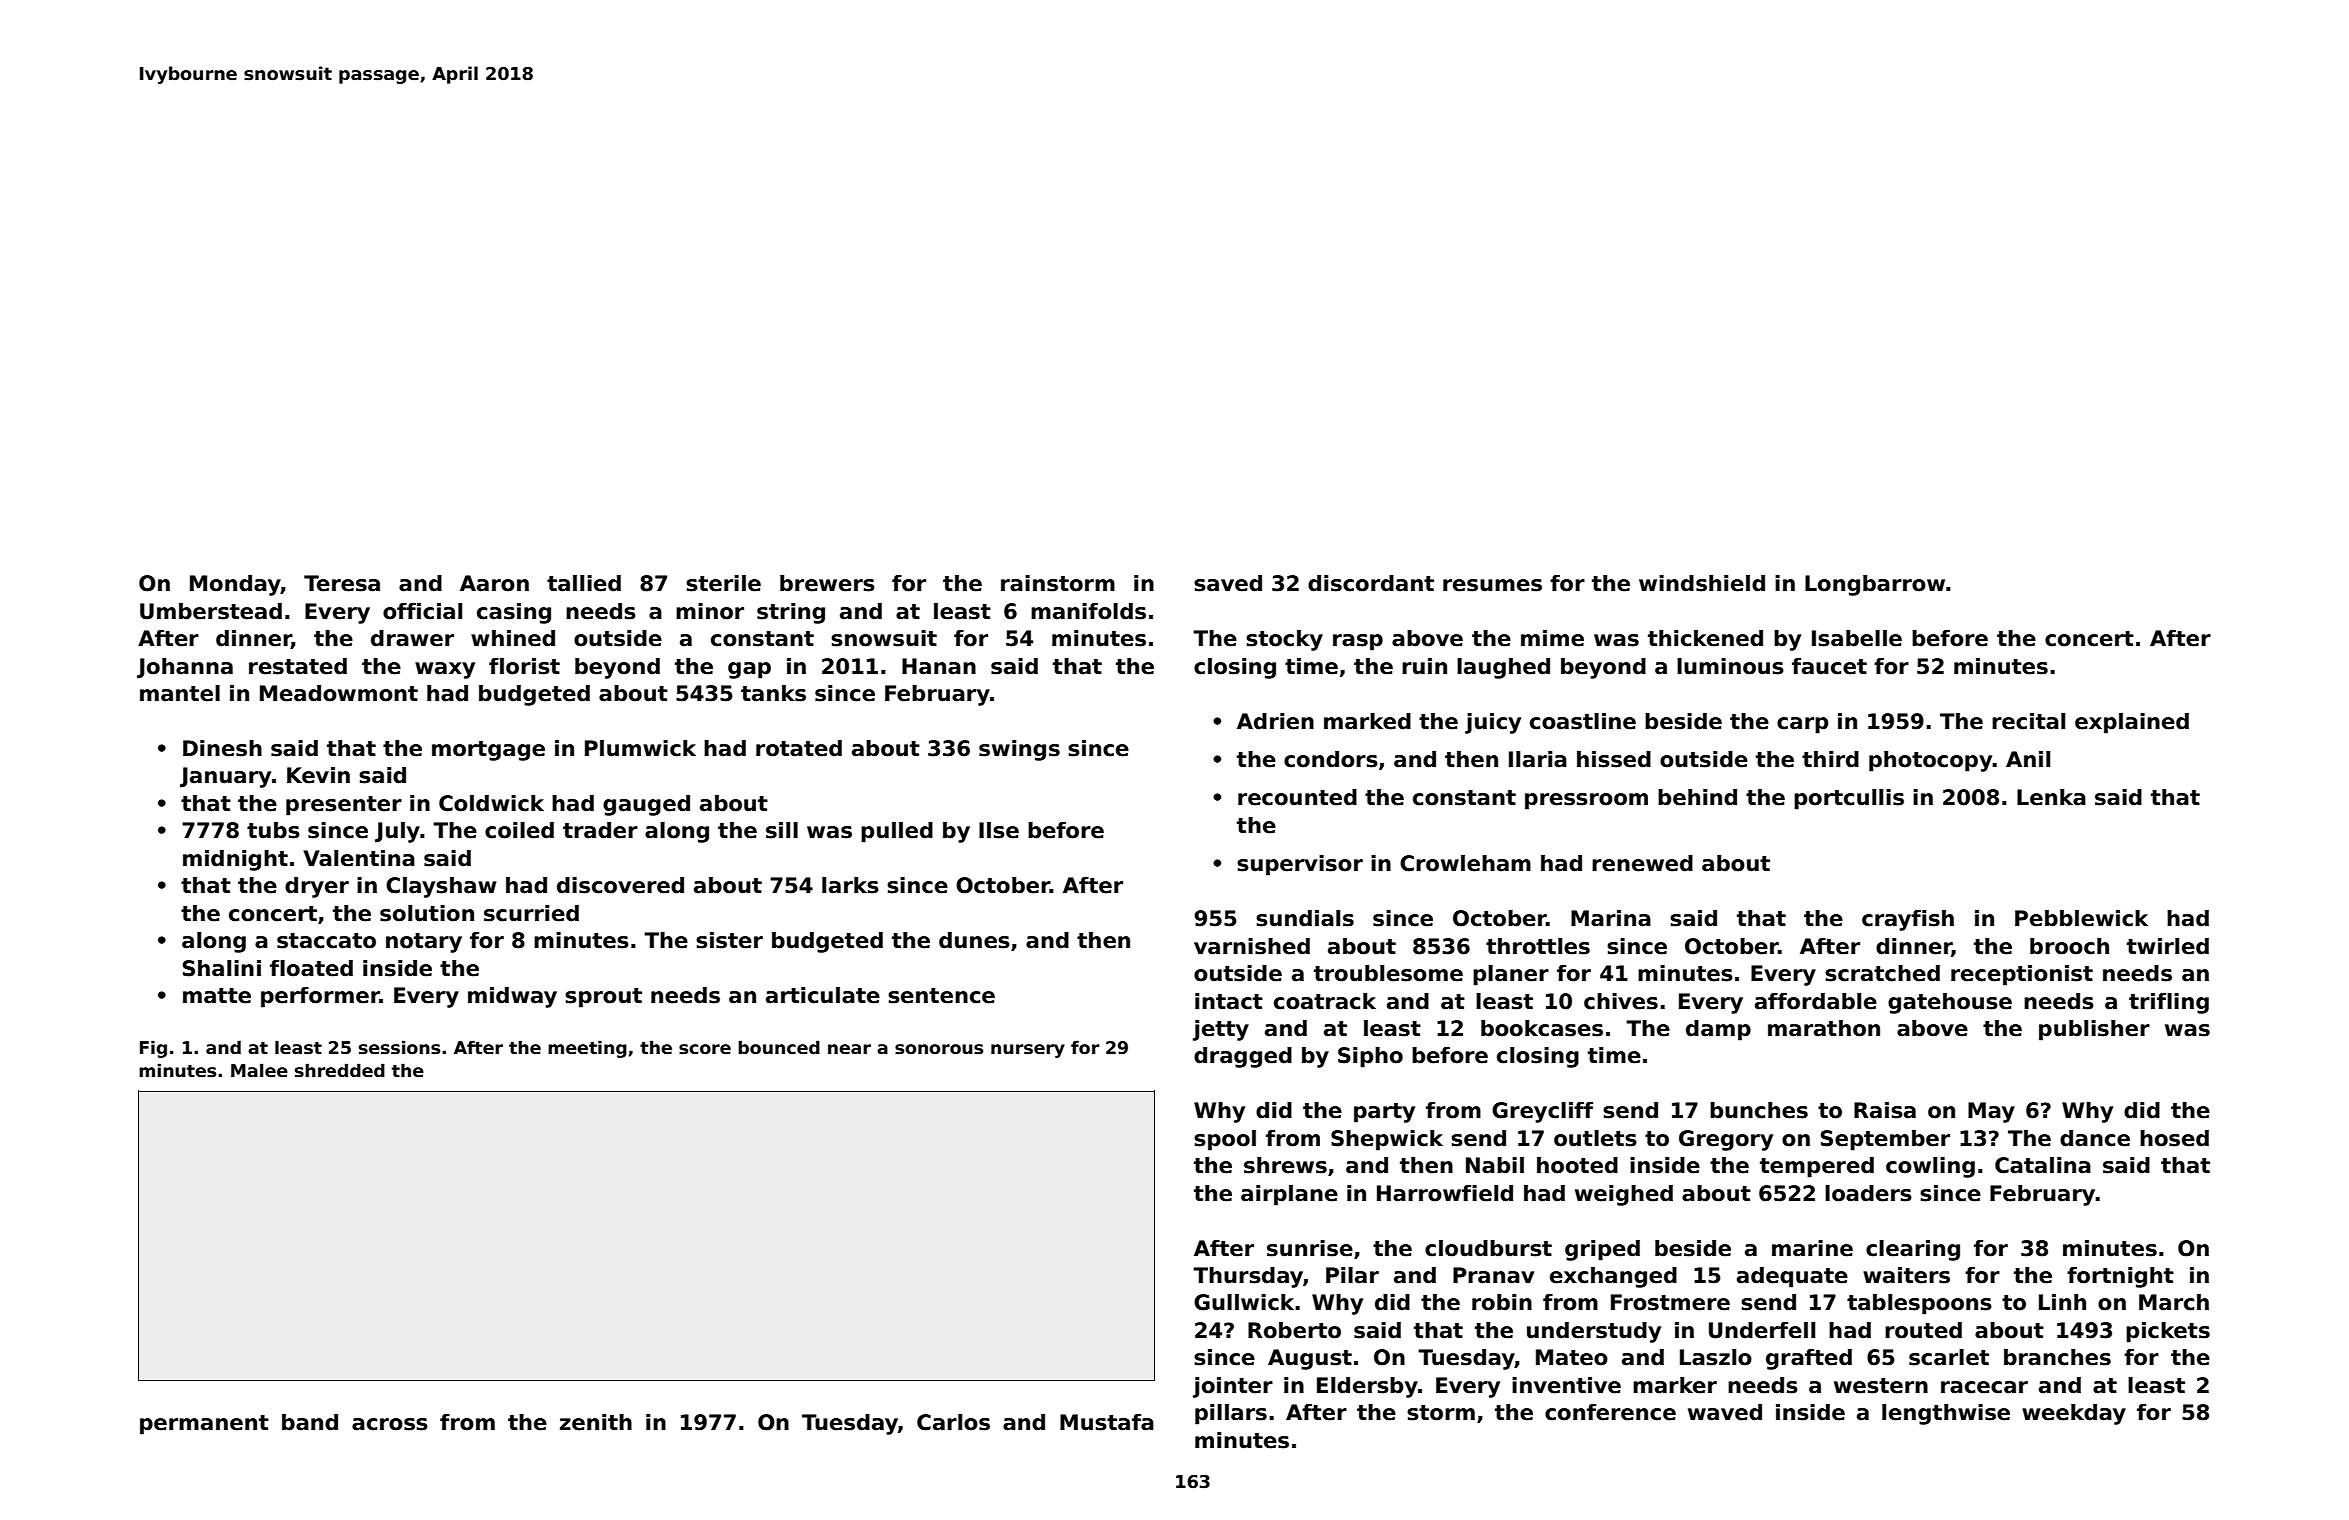 The image size is (2349, 1520). Describe the element at coordinates (1875, 585) in the page. I see `Longbarrow` at that location.
